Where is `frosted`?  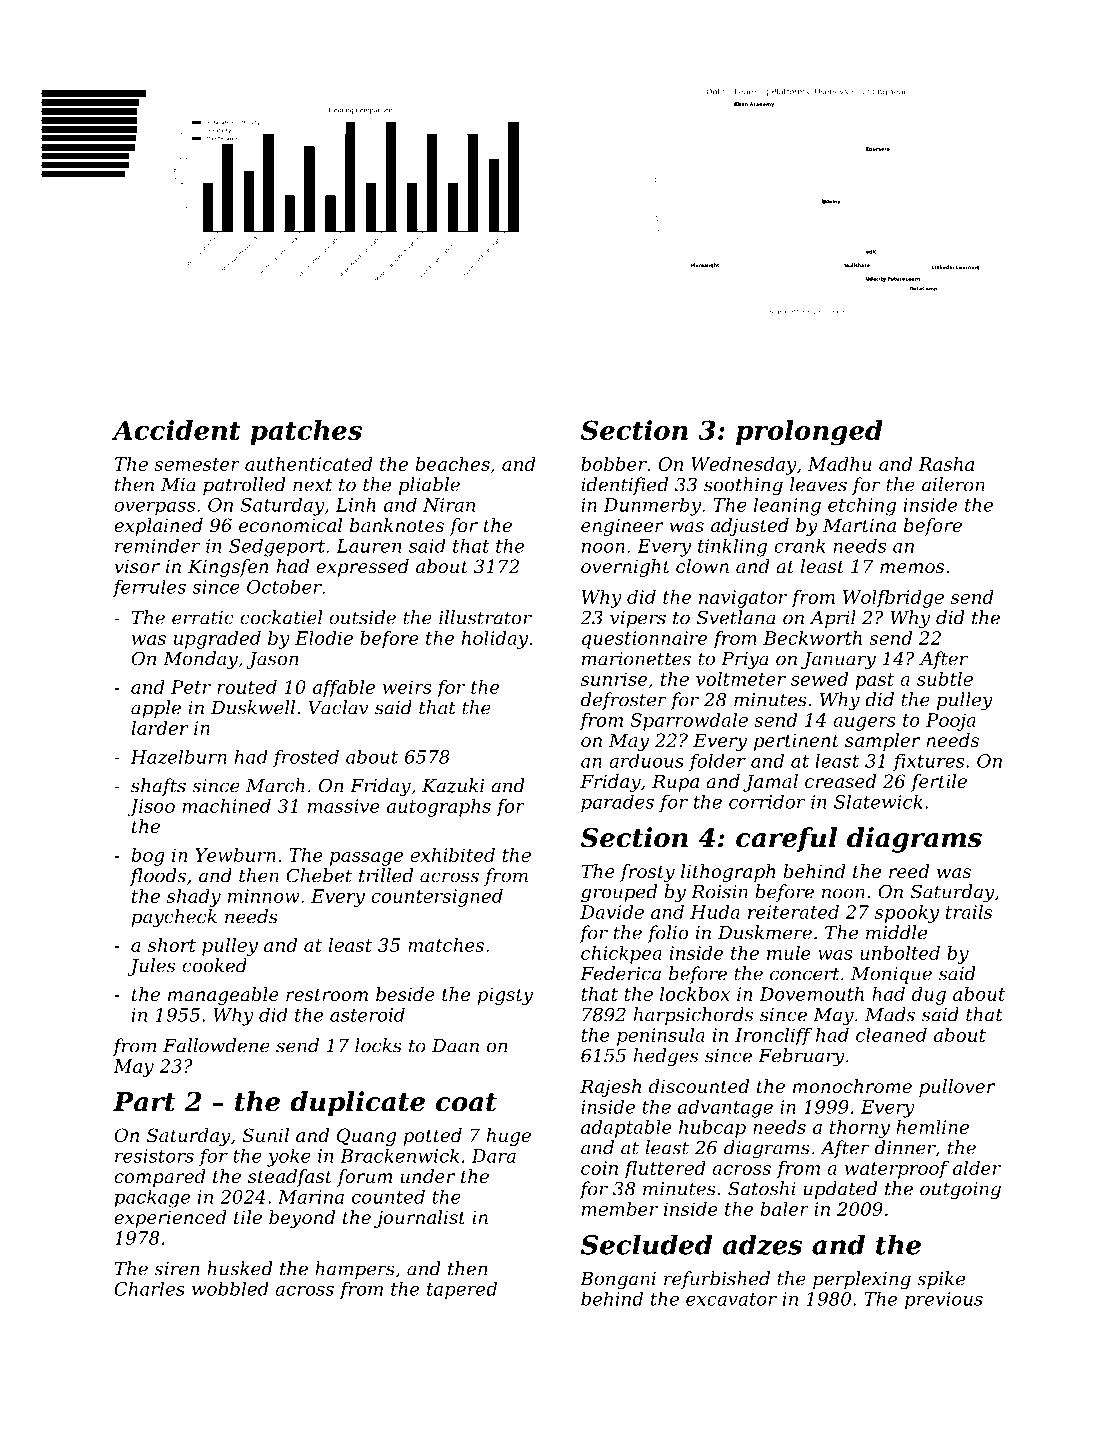 frosted is located at coordinates (306, 758).
